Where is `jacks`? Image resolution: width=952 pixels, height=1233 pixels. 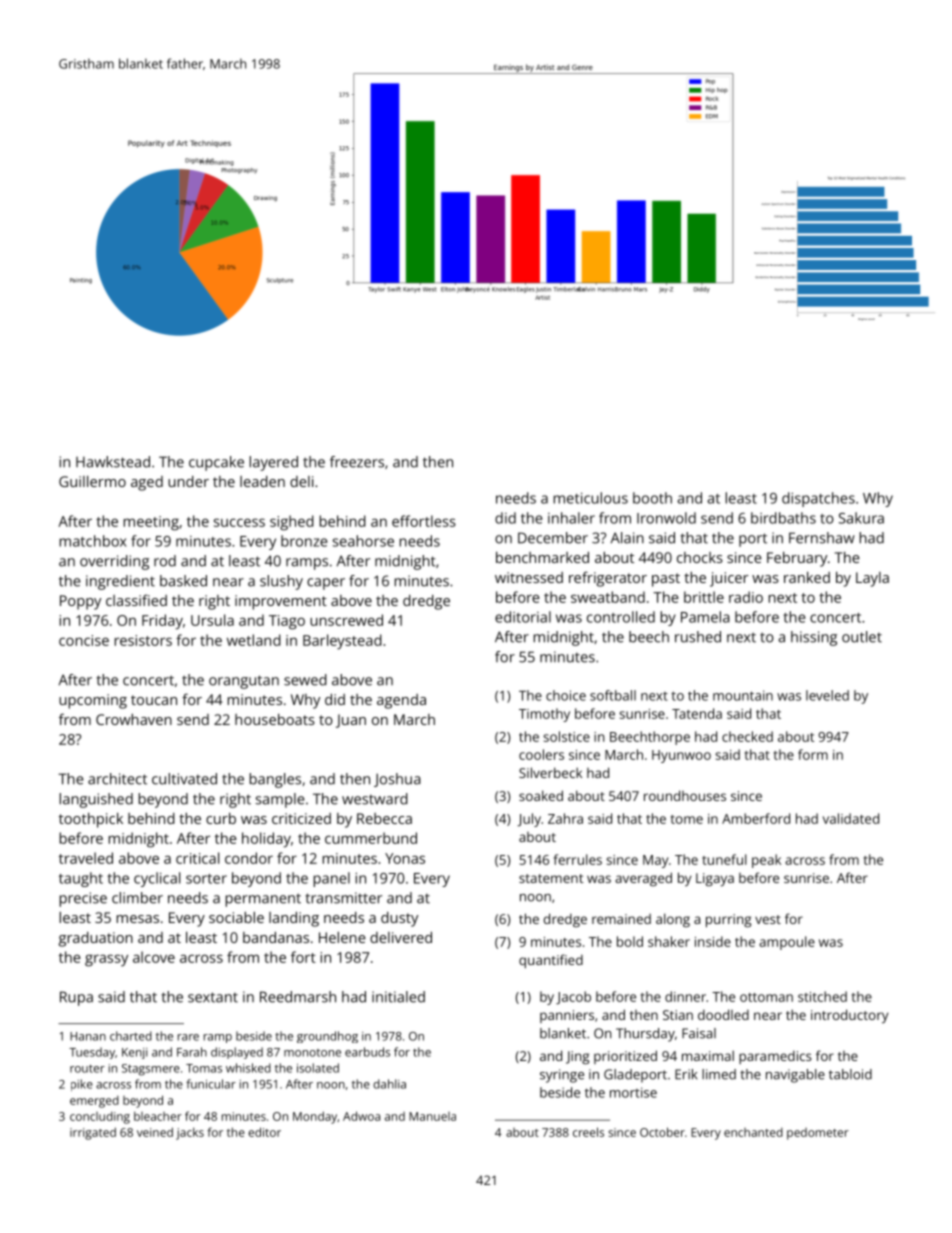
jacks is located at coordinates (190, 1133).
